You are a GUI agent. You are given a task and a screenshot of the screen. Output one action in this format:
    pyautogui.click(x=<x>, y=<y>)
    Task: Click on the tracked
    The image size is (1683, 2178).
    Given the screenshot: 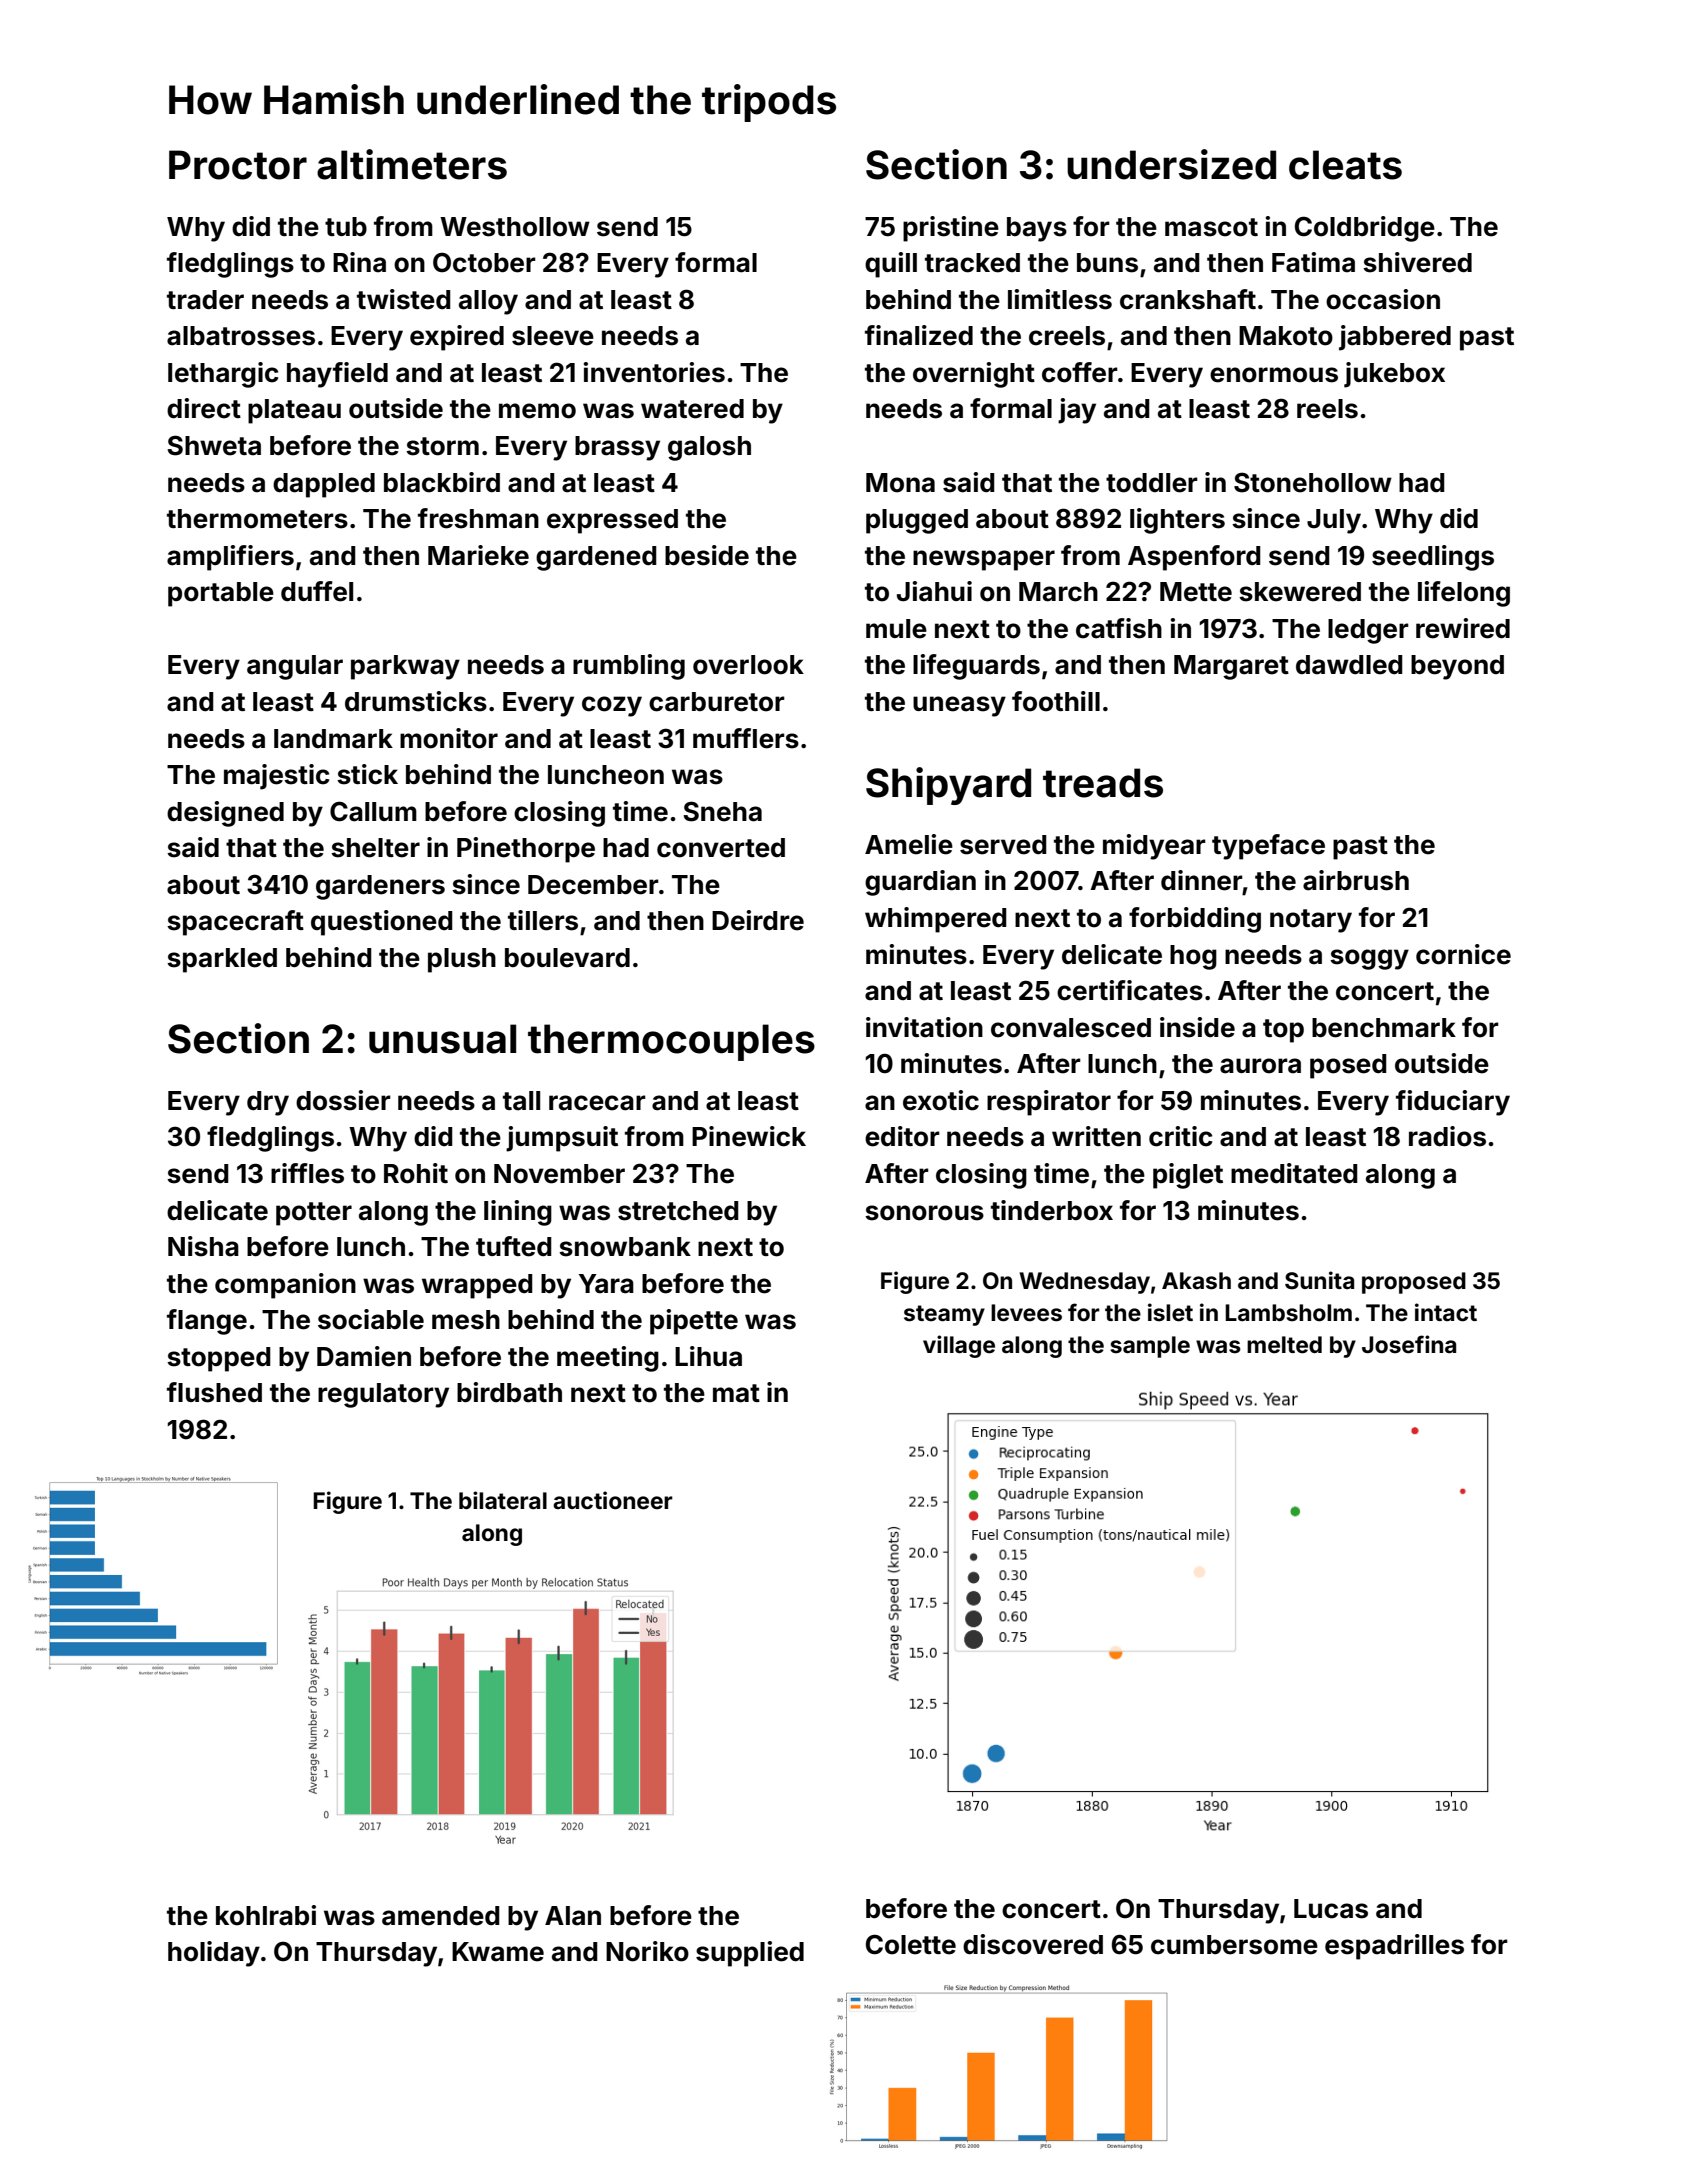 What is the action you would take?
    pyautogui.click(x=972, y=263)
